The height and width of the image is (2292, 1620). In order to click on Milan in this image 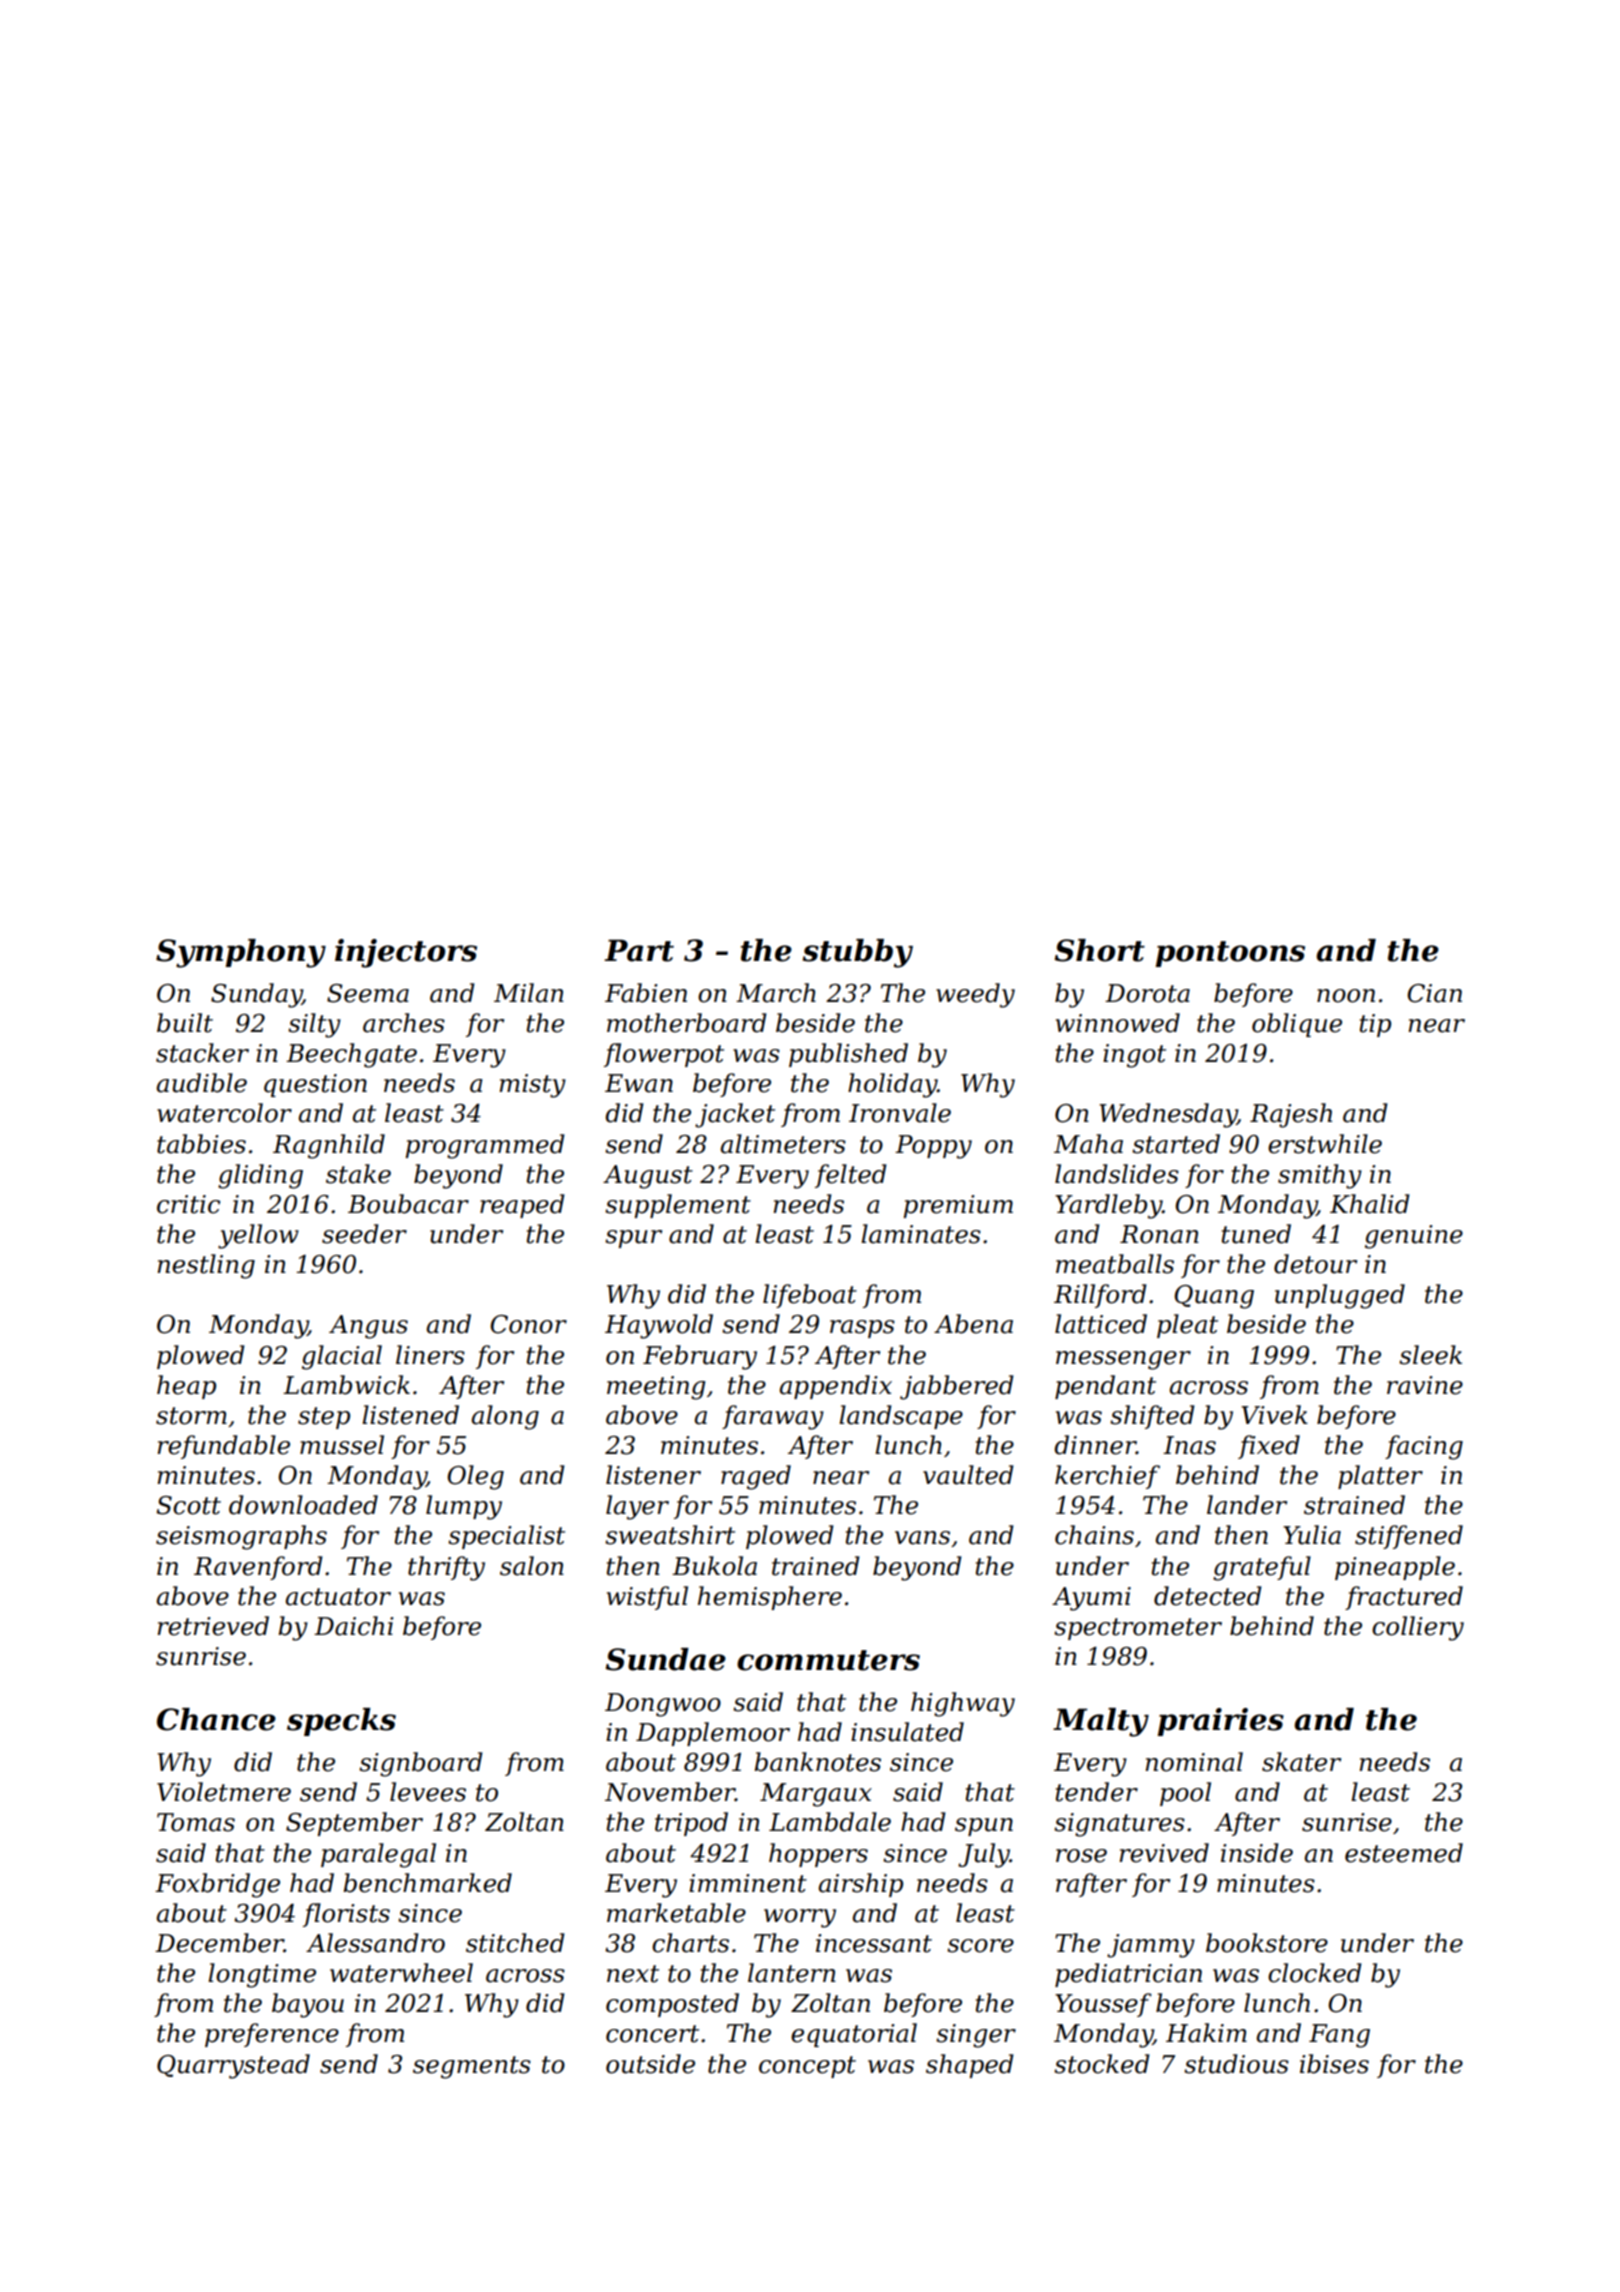, I will do `click(529, 993)`.
